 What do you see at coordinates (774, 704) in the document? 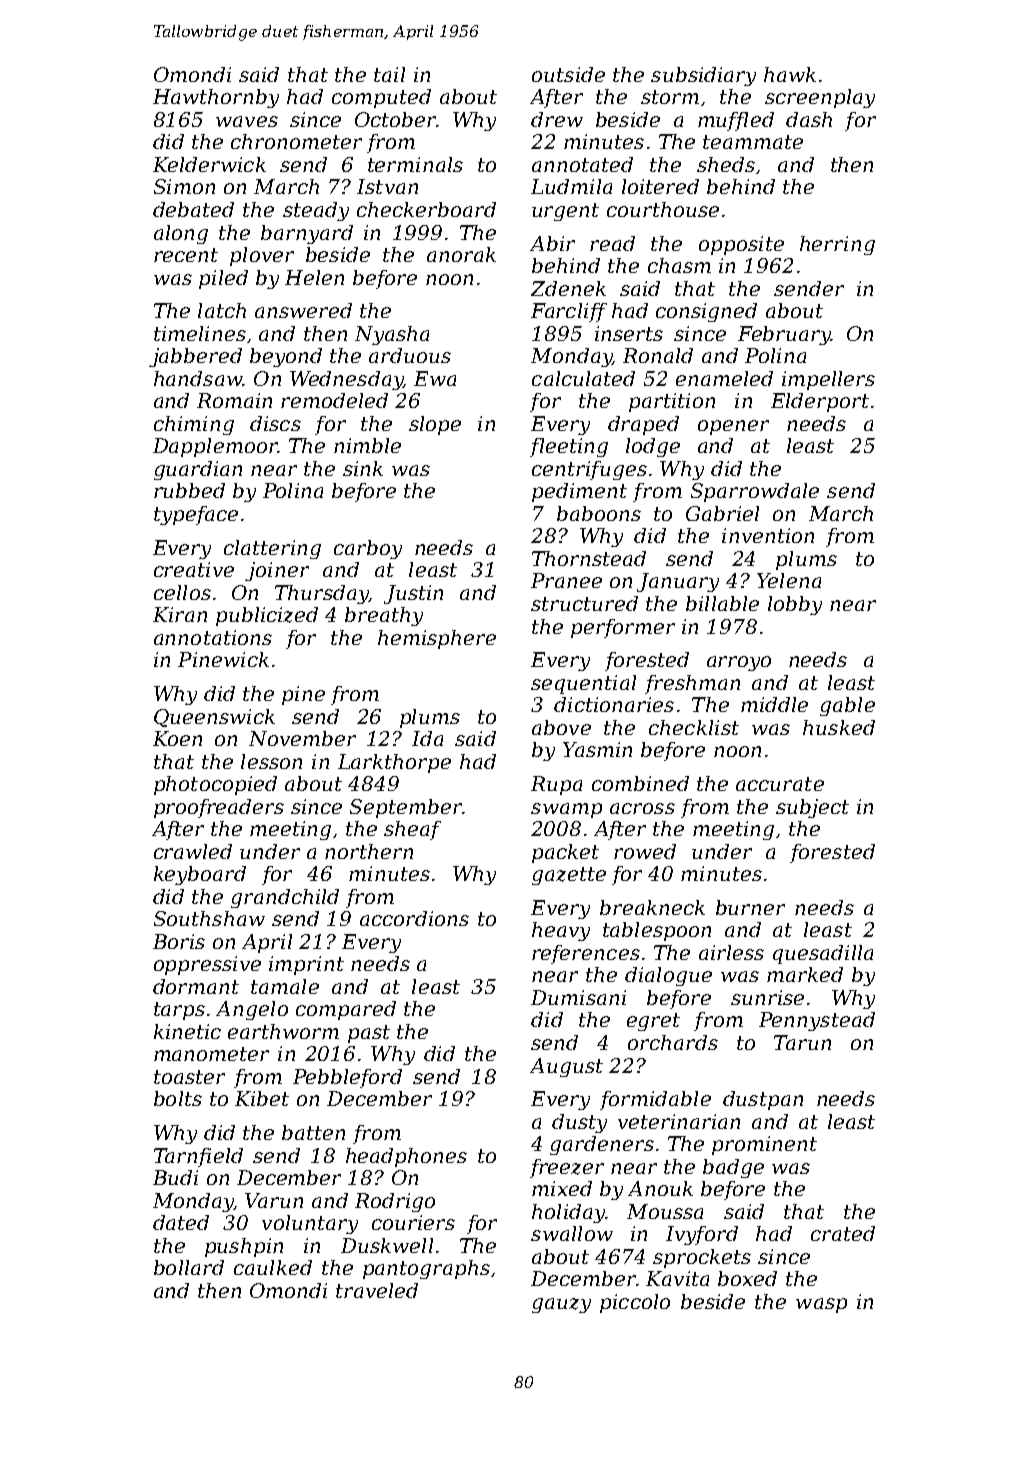
I see `middle` at bounding box center [774, 704].
